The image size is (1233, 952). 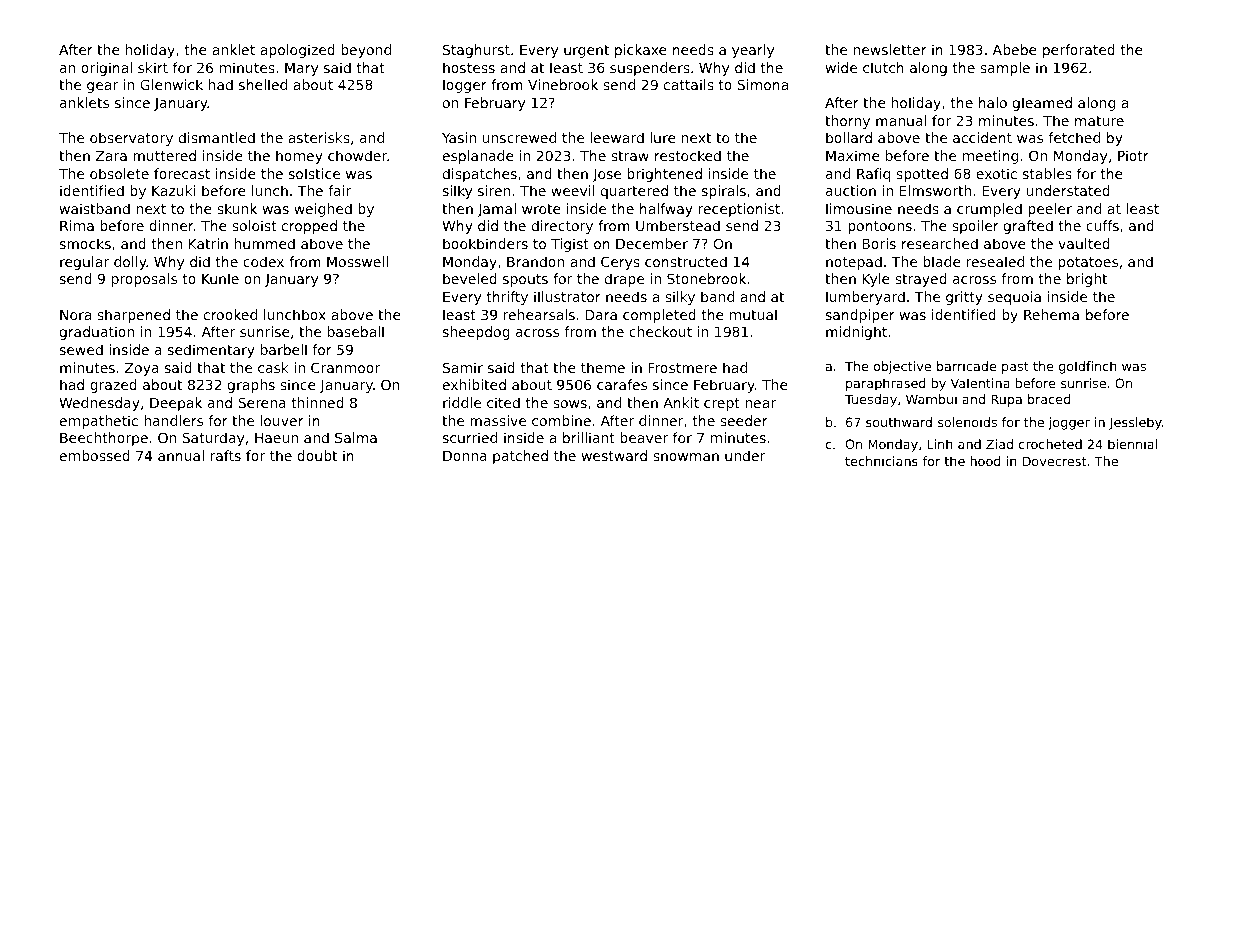 I want to click on doubt, so click(x=317, y=455).
